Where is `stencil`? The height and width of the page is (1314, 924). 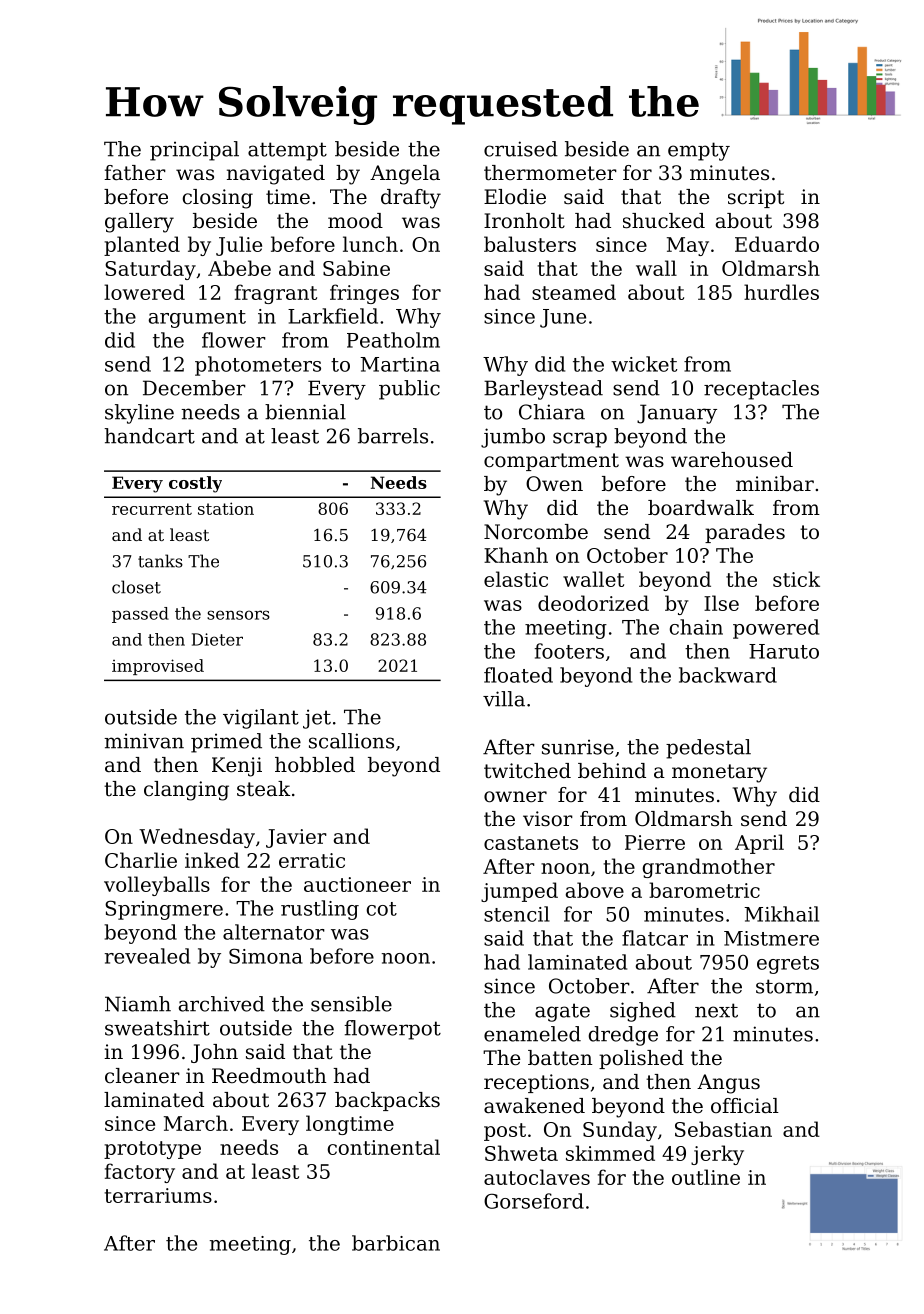
stencil is located at coordinates (517, 914).
